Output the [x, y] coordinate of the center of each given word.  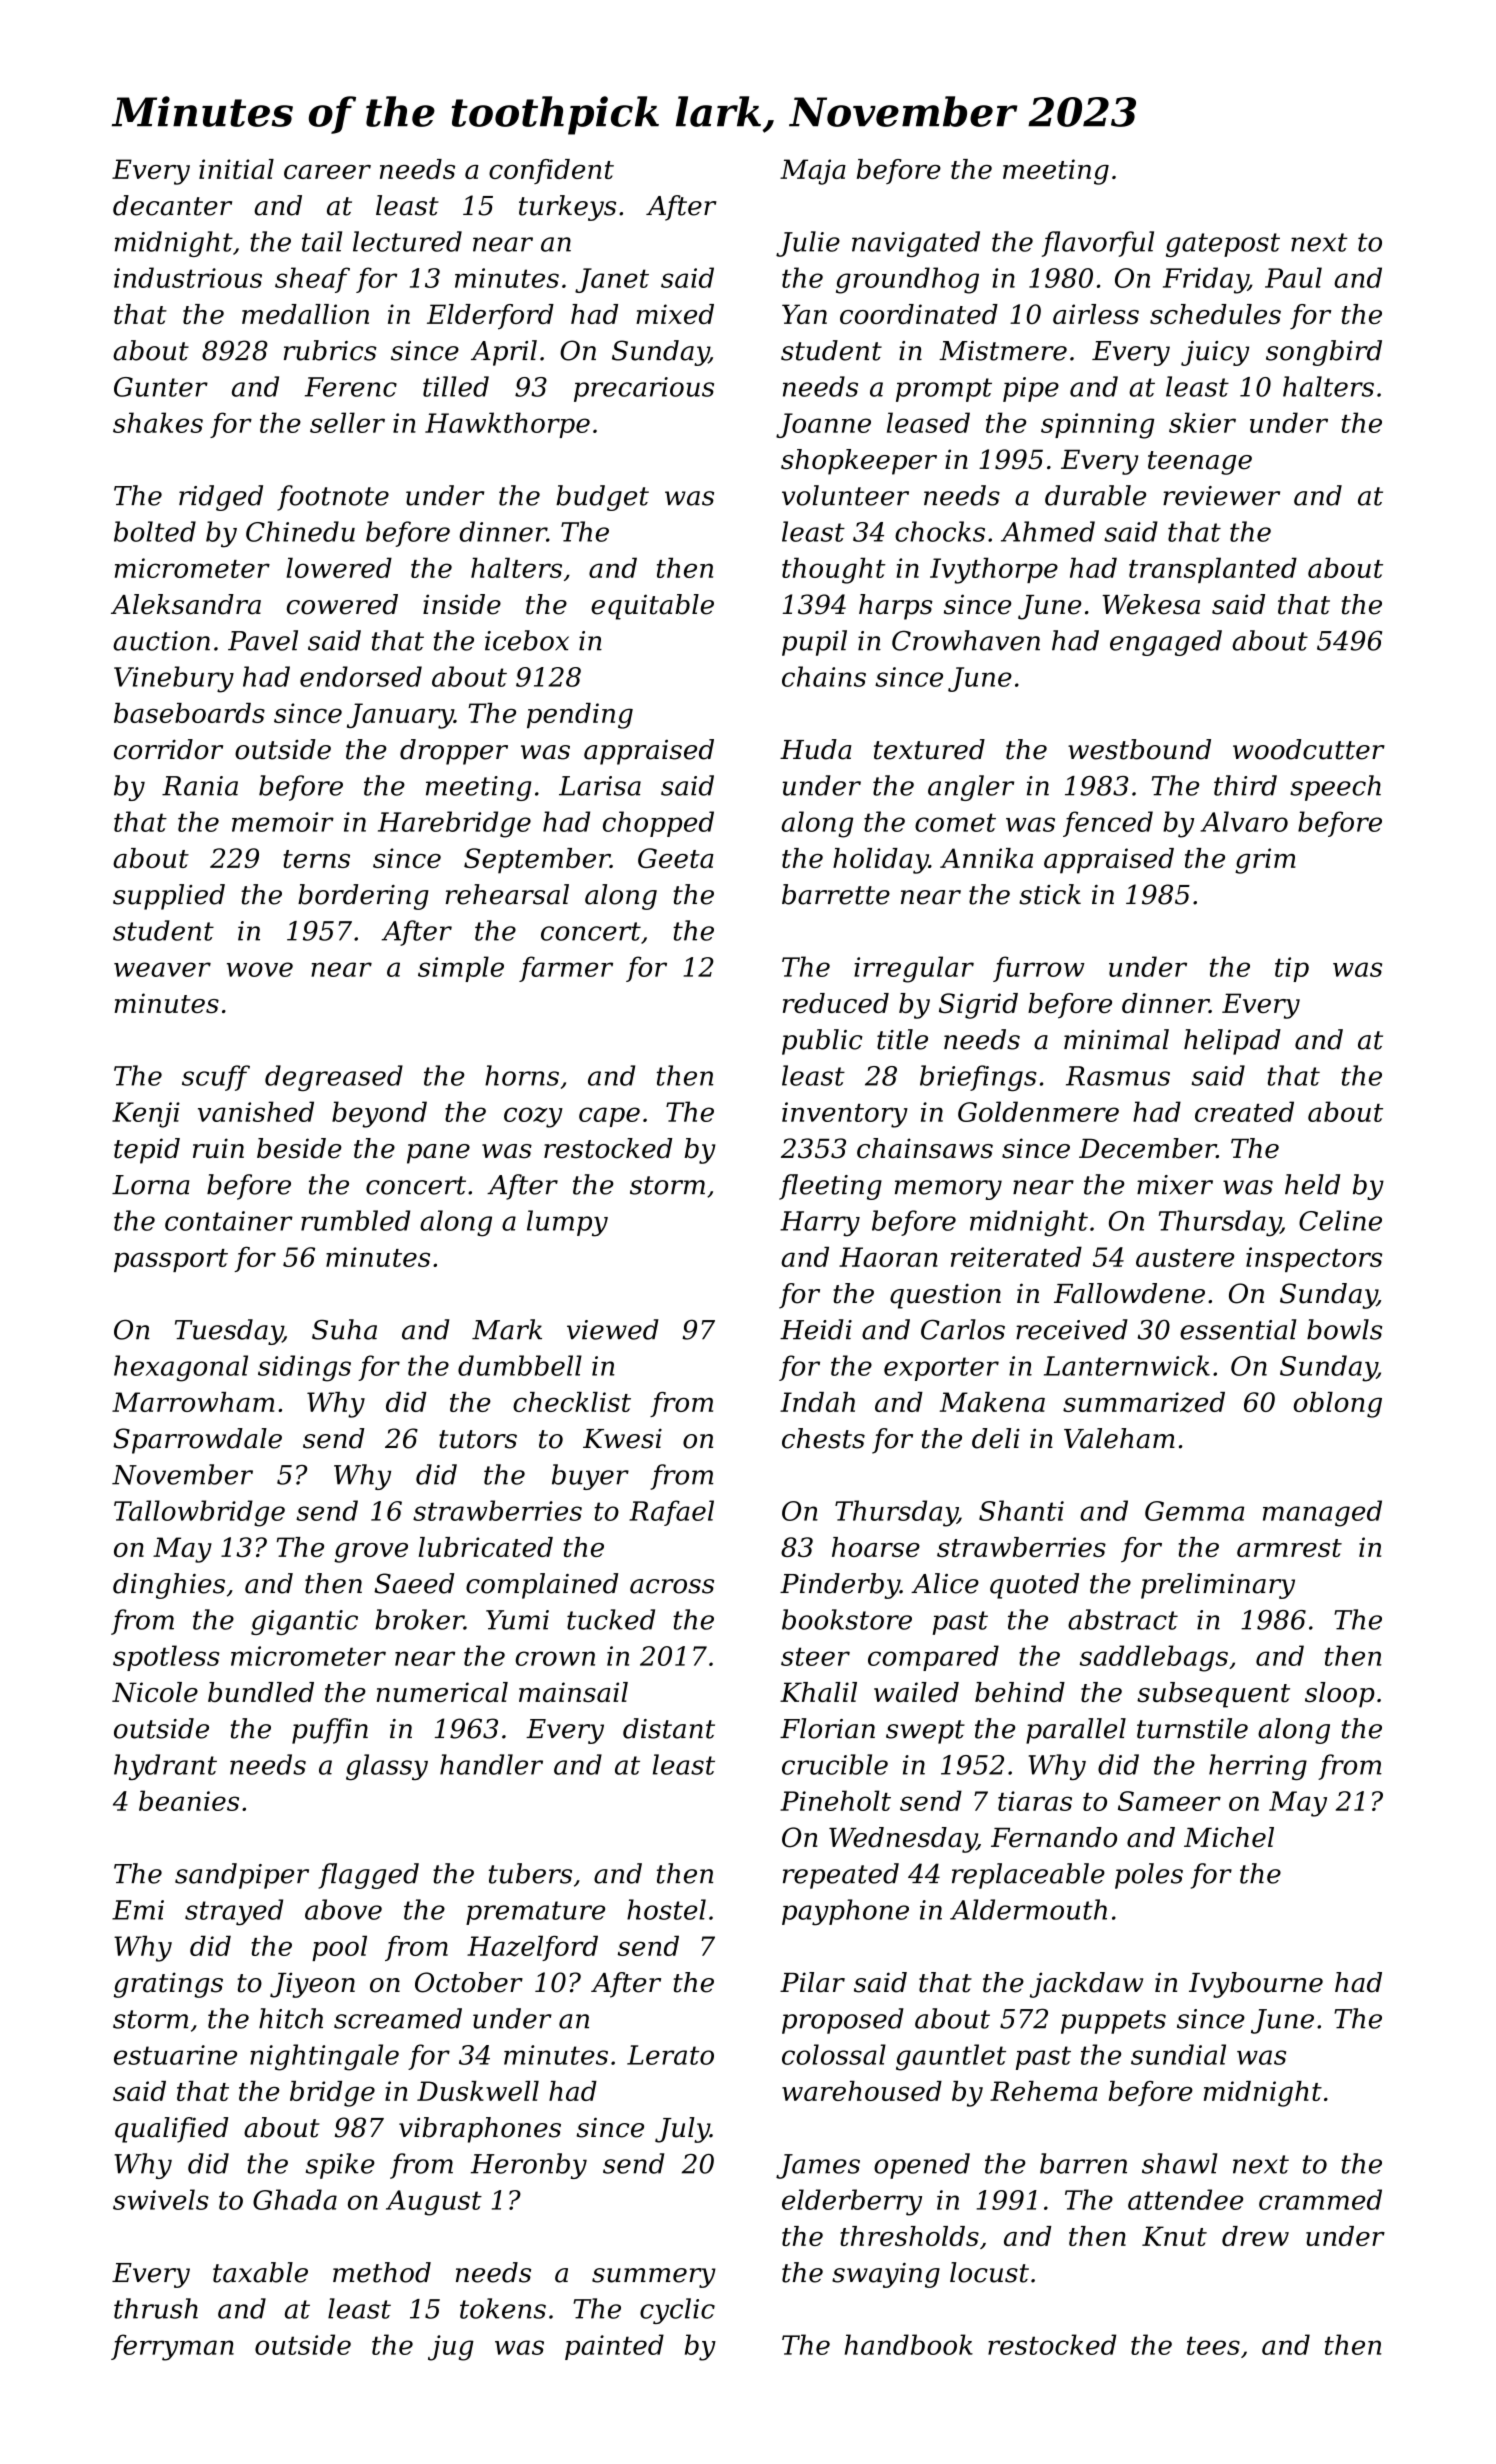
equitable [652, 607]
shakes [158, 422]
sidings [304, 1368]
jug [451, 2348]
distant [669, 1728]
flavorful [1098, 244]
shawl [1179, 2163]
